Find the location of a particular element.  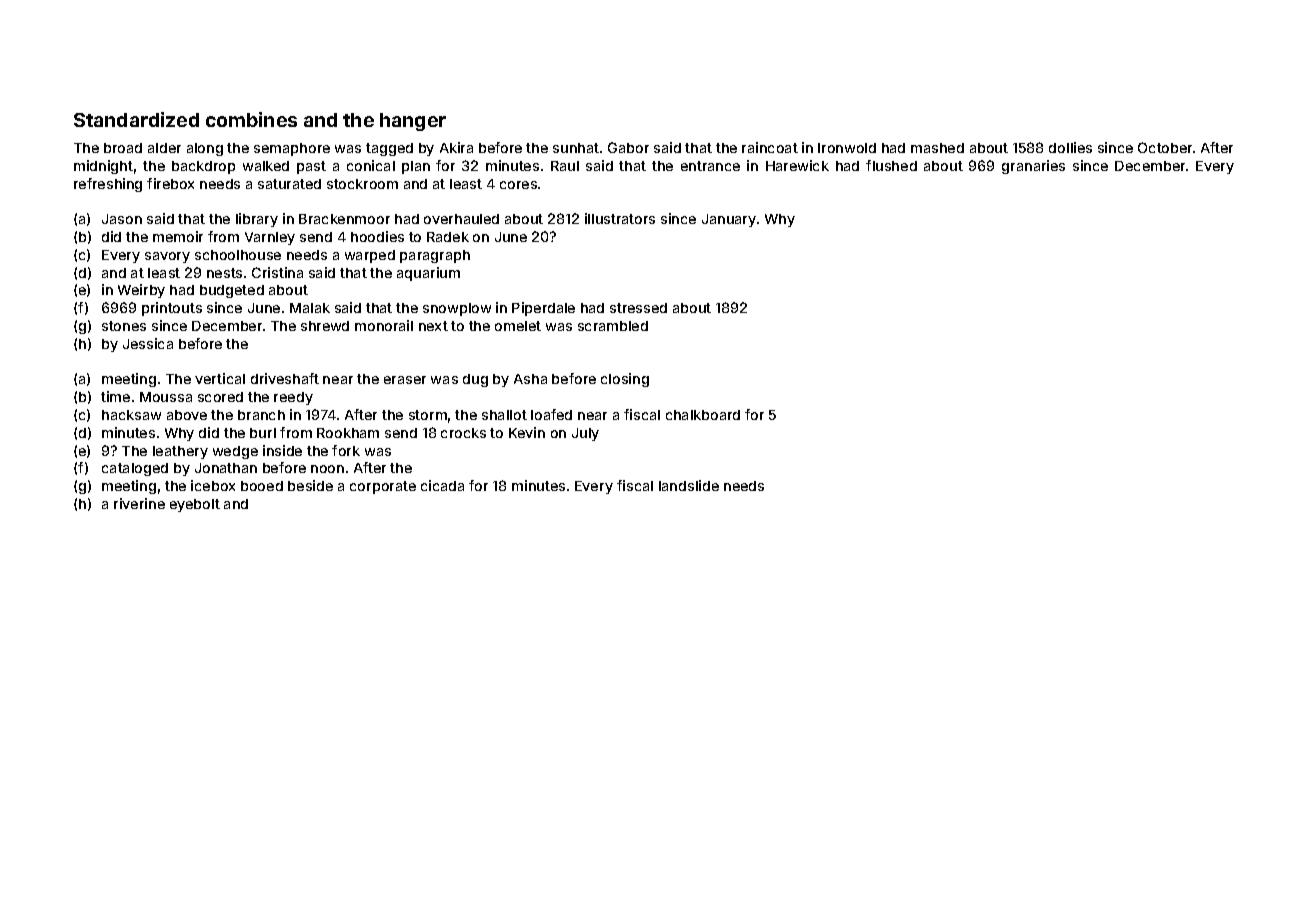

scrambled is located at coordinates (613, 326).
